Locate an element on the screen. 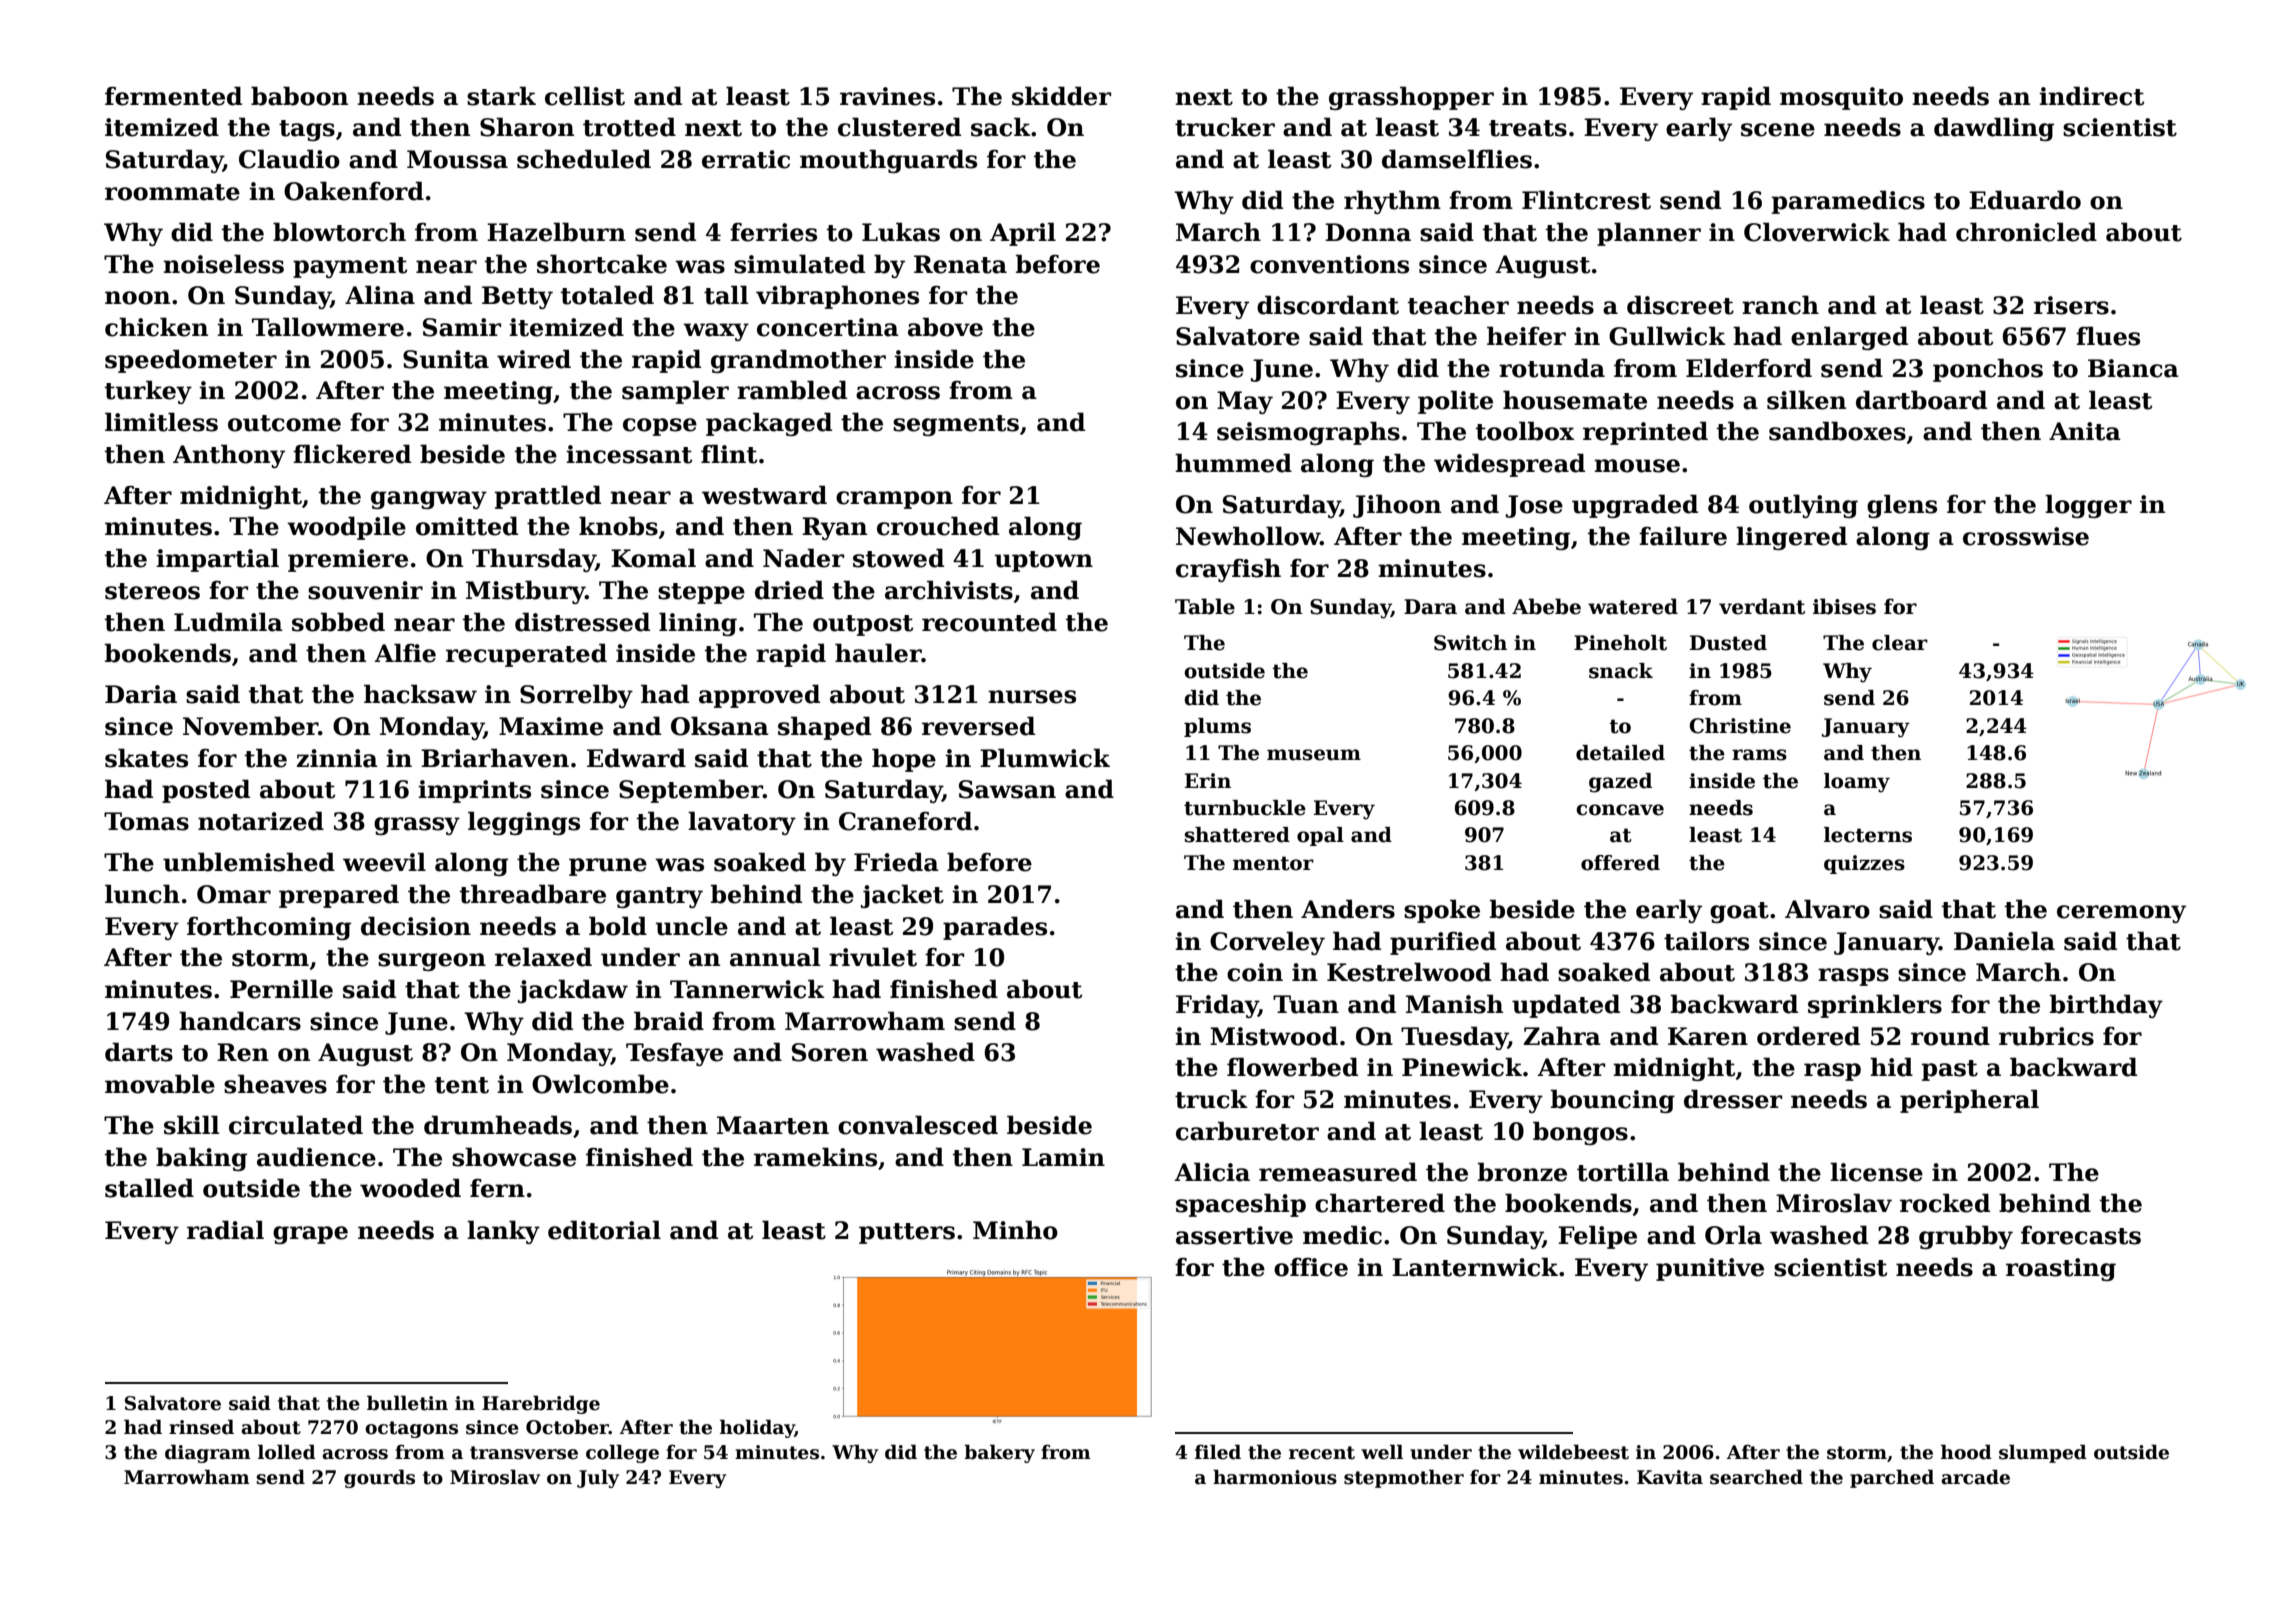 The height and width of the screenshot is (1620, 2292). slumped is located at coordinates (2043, 1453).
